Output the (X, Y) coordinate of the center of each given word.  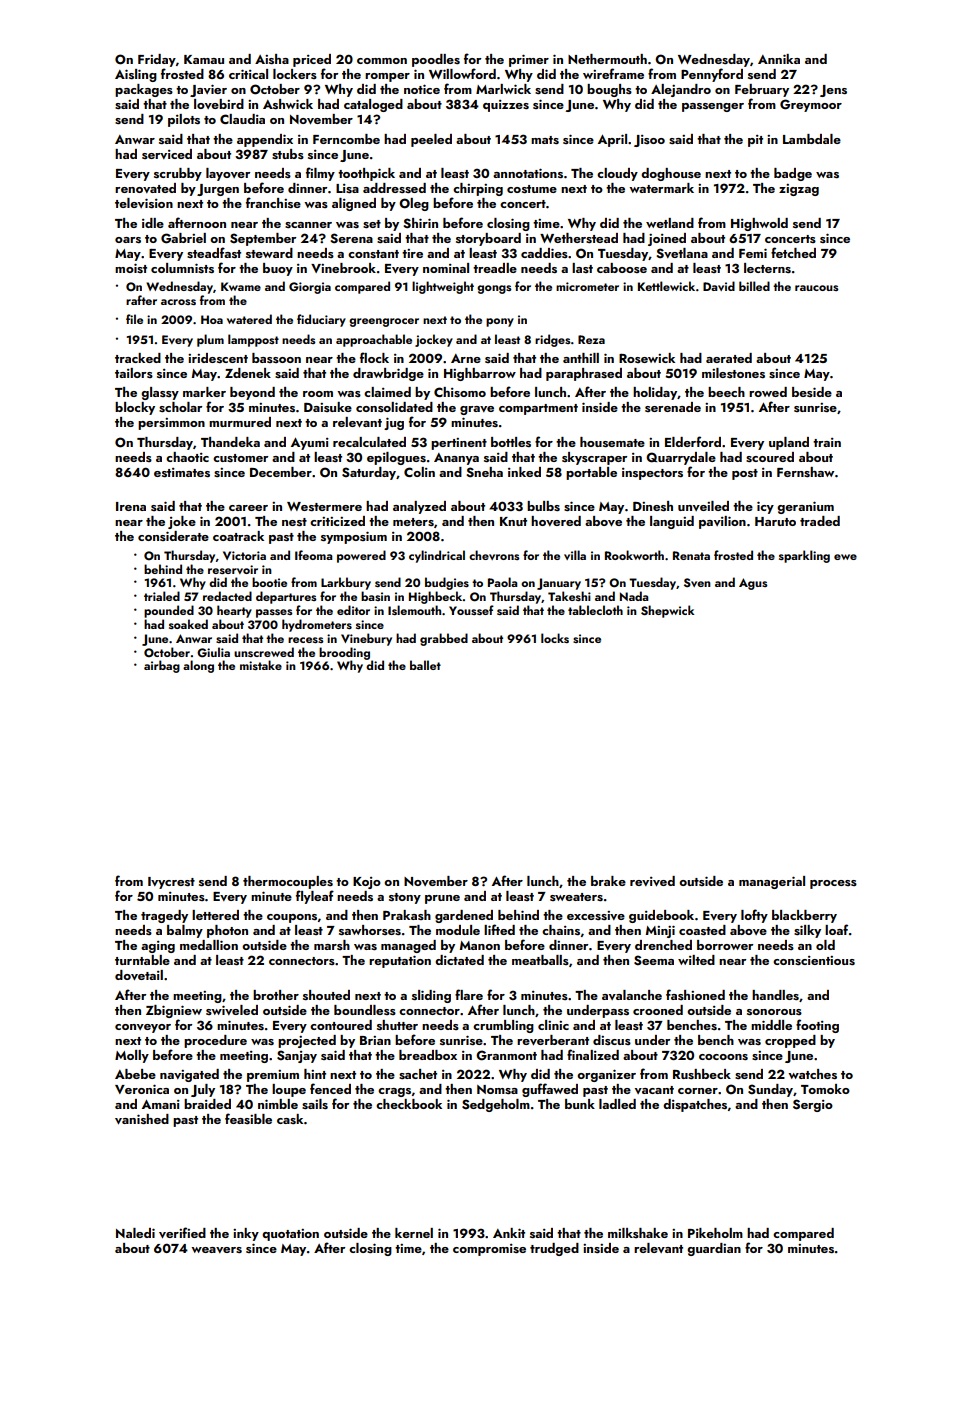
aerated (729, 358)
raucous (816, 288)
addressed (394, 188)
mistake (261, 665)
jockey (434, 340)
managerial (772, 882)
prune (442, 899)
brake (608, 881)
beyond (252, 393)
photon (227, 931)
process (833, 884)
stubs (288, 154)
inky (246, 1234)
